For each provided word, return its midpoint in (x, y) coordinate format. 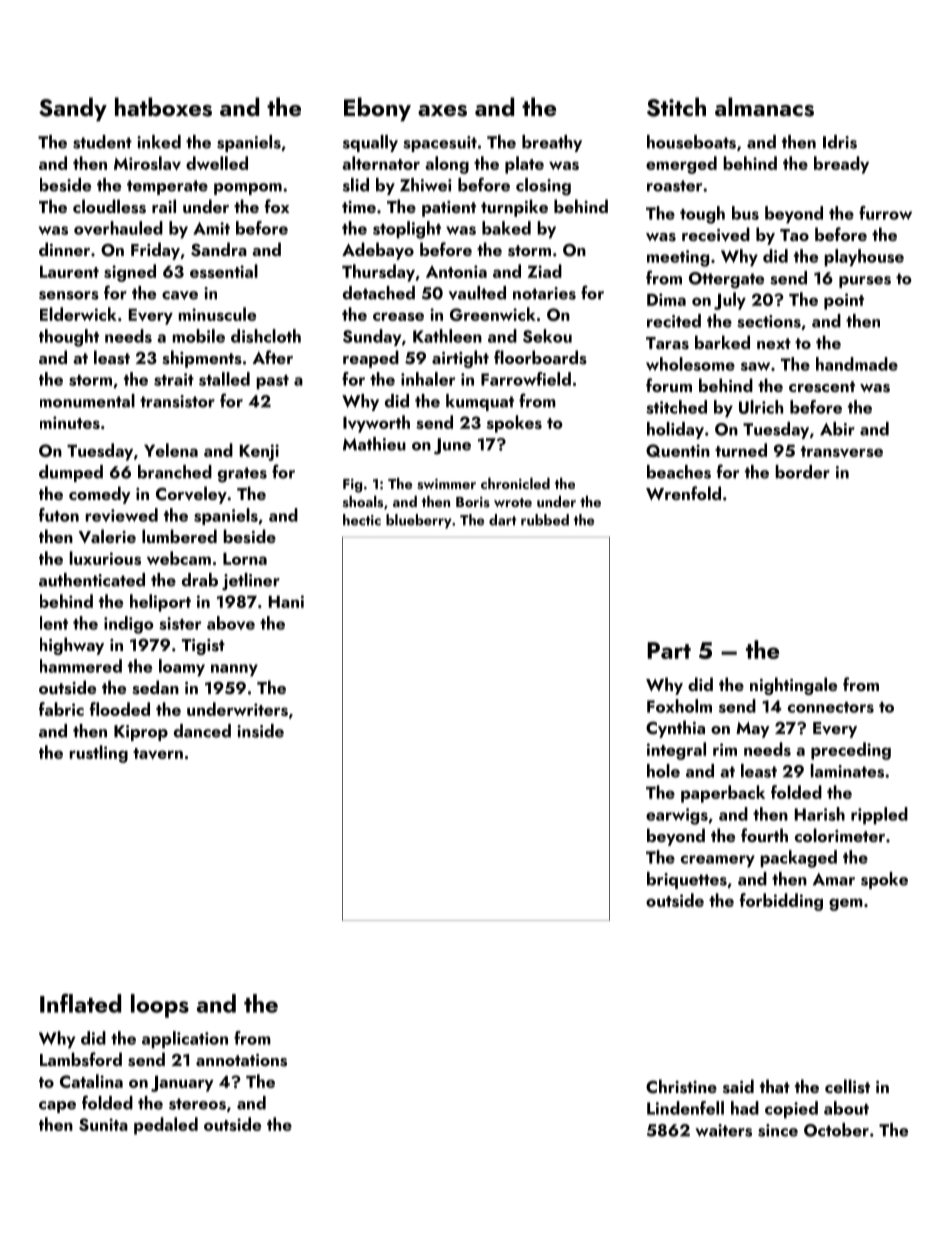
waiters (723, 1130)
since (778, 1130)
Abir (837, 429)
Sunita (103, 1124)
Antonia (456, 271)
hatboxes (163, 107)
